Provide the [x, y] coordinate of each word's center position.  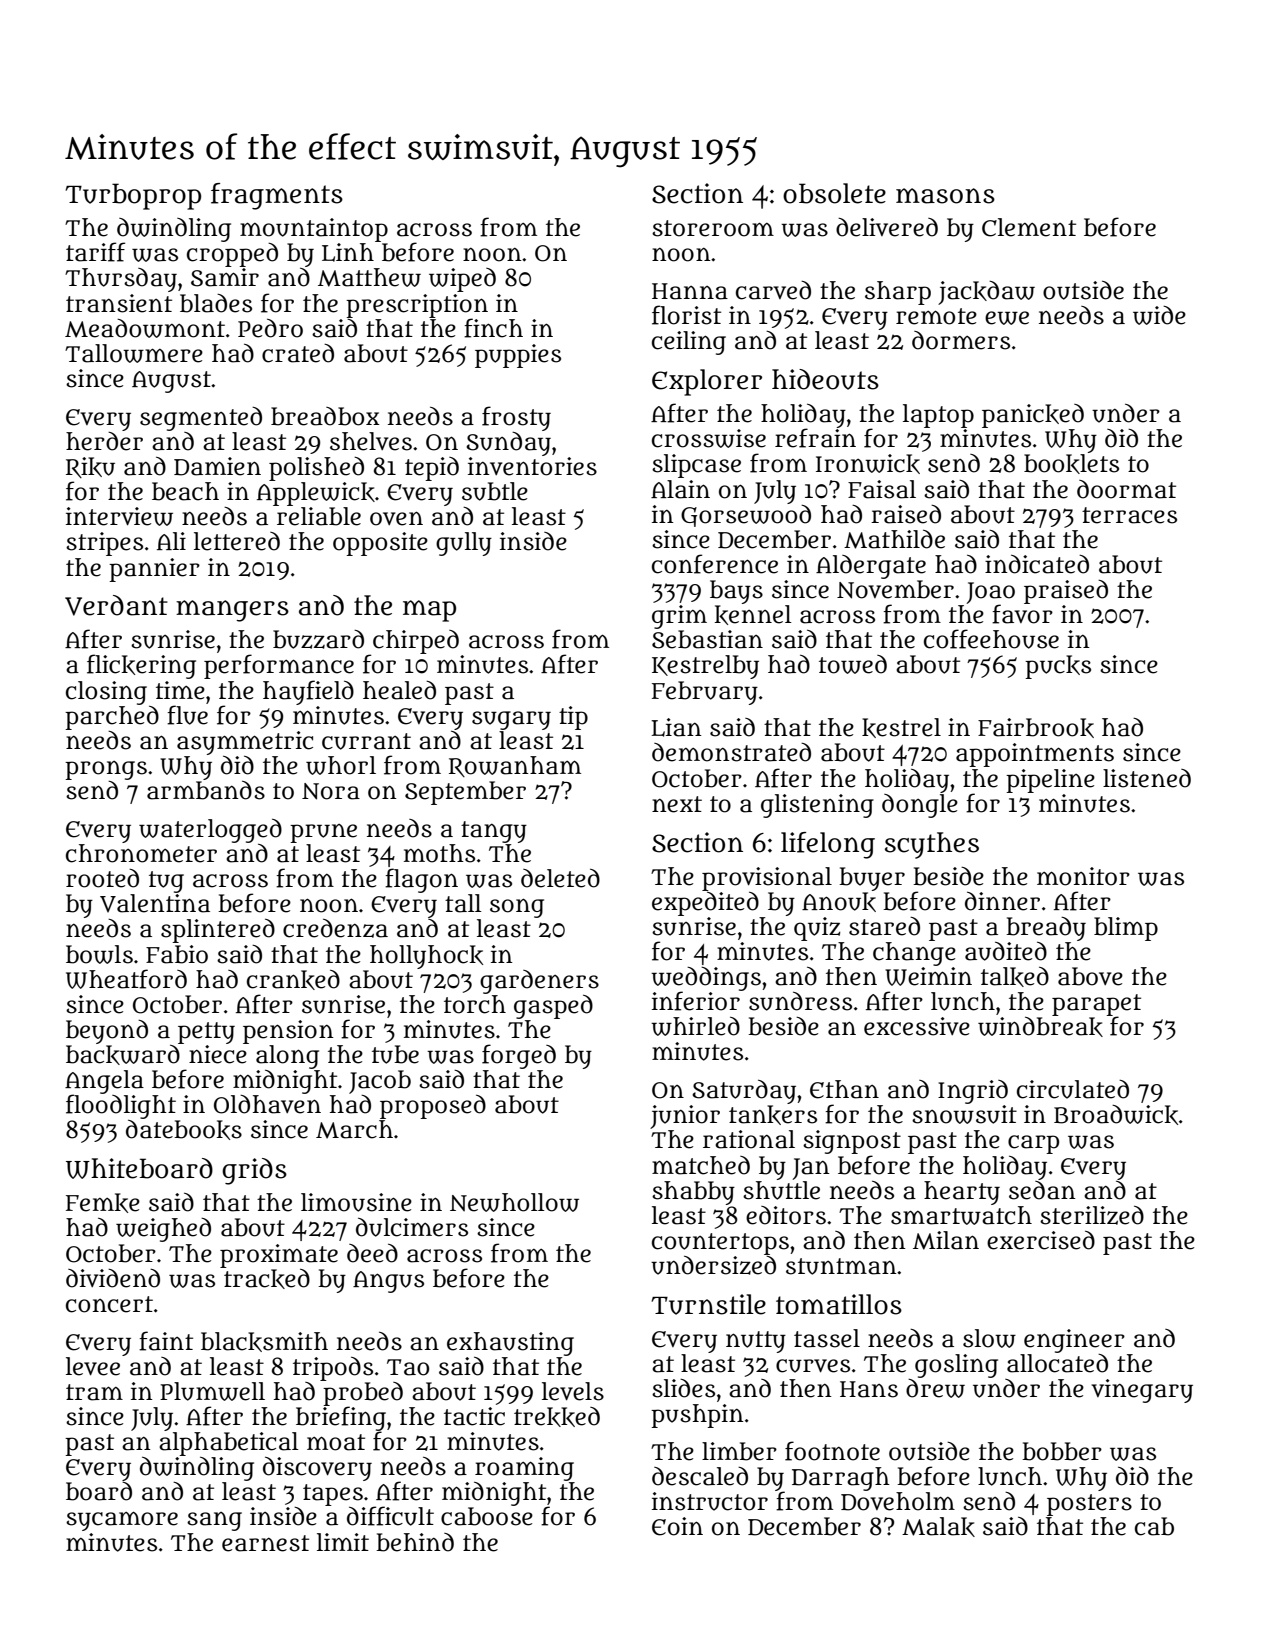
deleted [560, 878]
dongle [920, 806]
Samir [225, 277]
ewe [1007, 318]
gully [464, 544]
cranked [293, 980]
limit [343, 1542]
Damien [217, 466]
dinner [1002, 901]
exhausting [510, 1344]
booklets [1071, 464]
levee [93, 1366]
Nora [331, 791]
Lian [676, 727]
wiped [462, 280]
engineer [1074, 1341]
